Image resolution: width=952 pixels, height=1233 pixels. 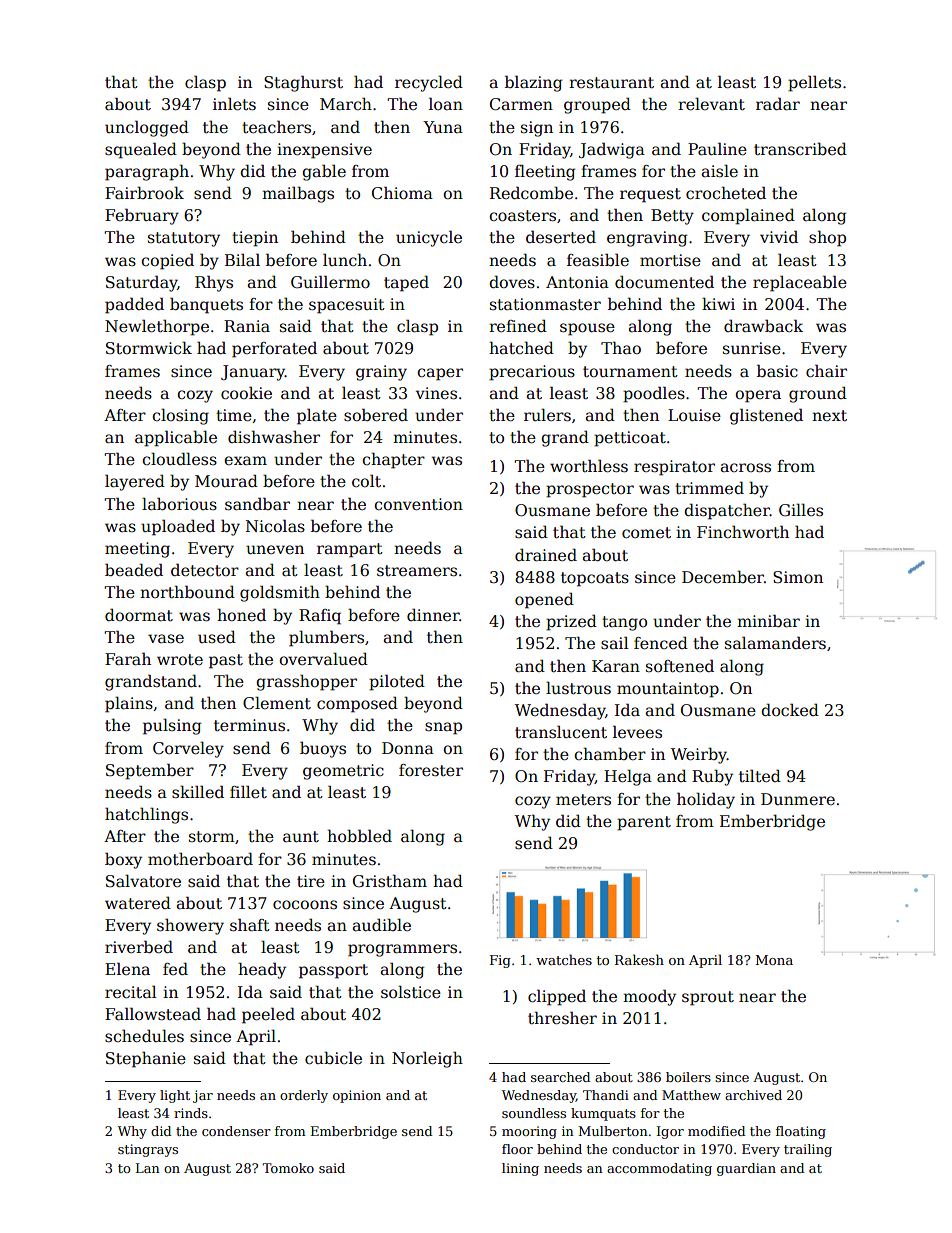 What do you see at coordinates (790, 710) in the page?
I see `docked` at bounding box center [790, 710].
